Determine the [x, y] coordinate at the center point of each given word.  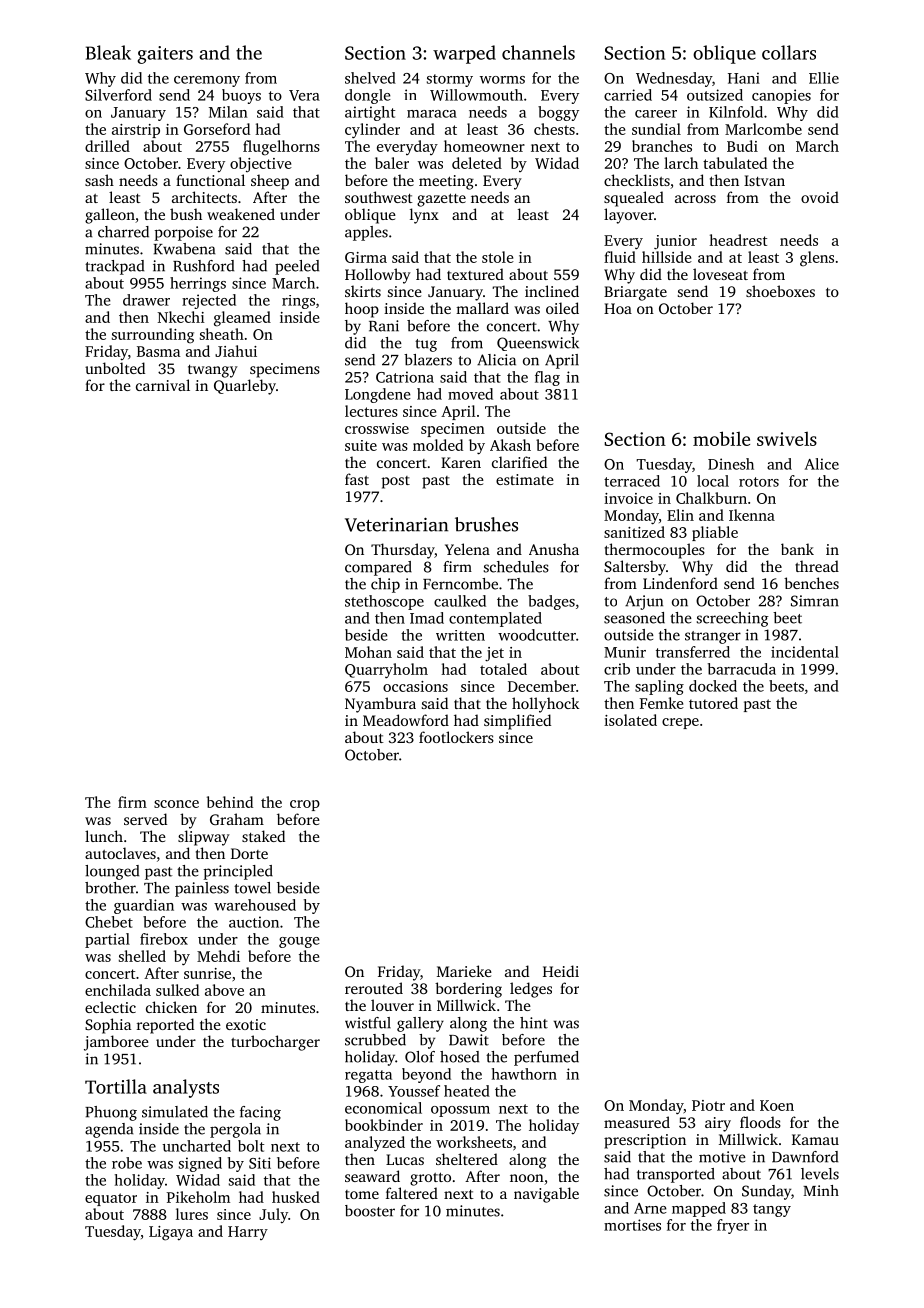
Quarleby [245, 387]
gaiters [165, 55]
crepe [680, 723]
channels [538, 52]
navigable [546, 1195]
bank [797, 549]
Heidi [561, 971]
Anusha [554, 549]
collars [789, 52]
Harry [248, 1233]
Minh [821, 1190]
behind [230, 802]
